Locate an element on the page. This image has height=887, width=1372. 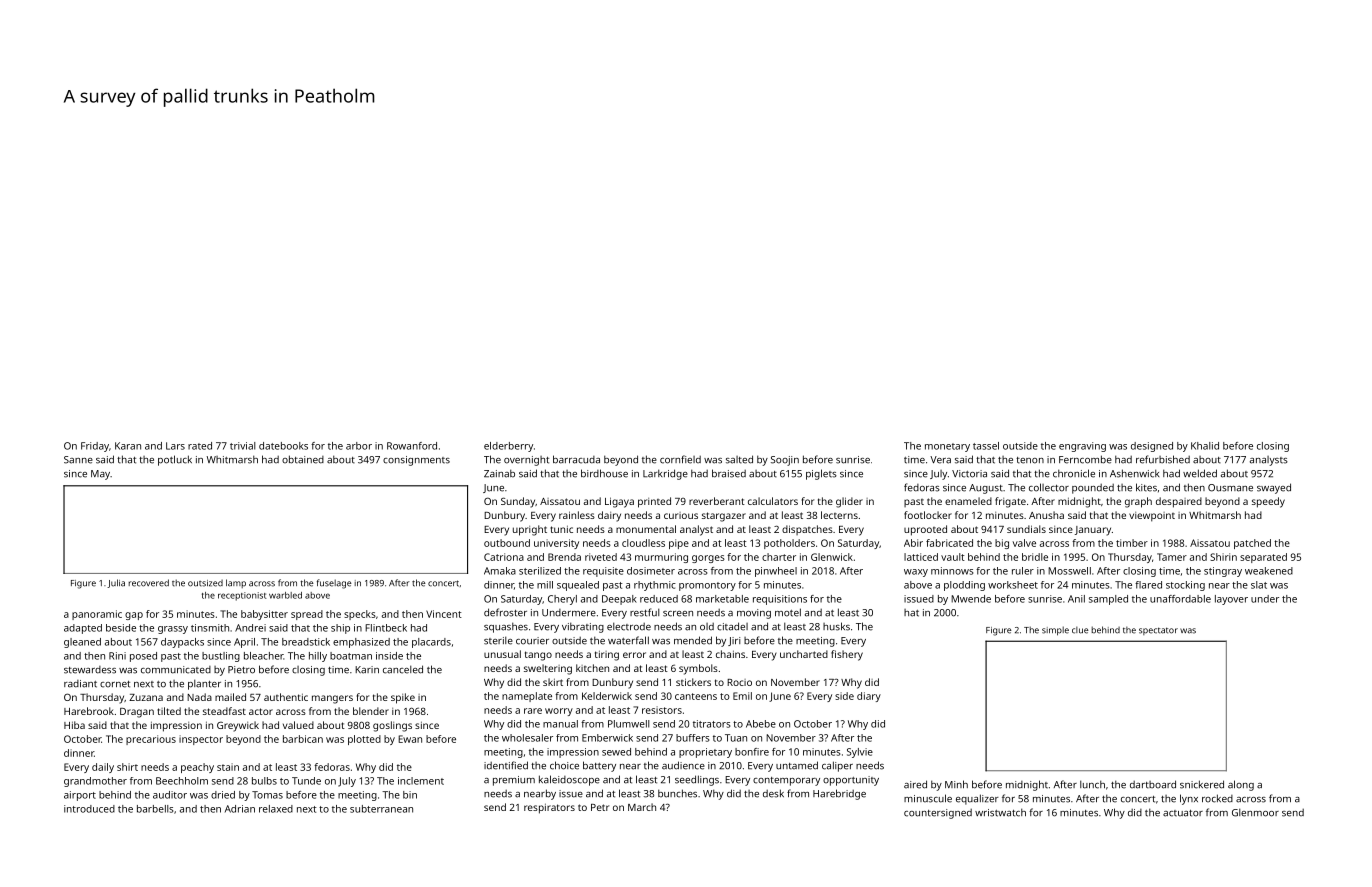
May is located at coordinates (100, 475).
